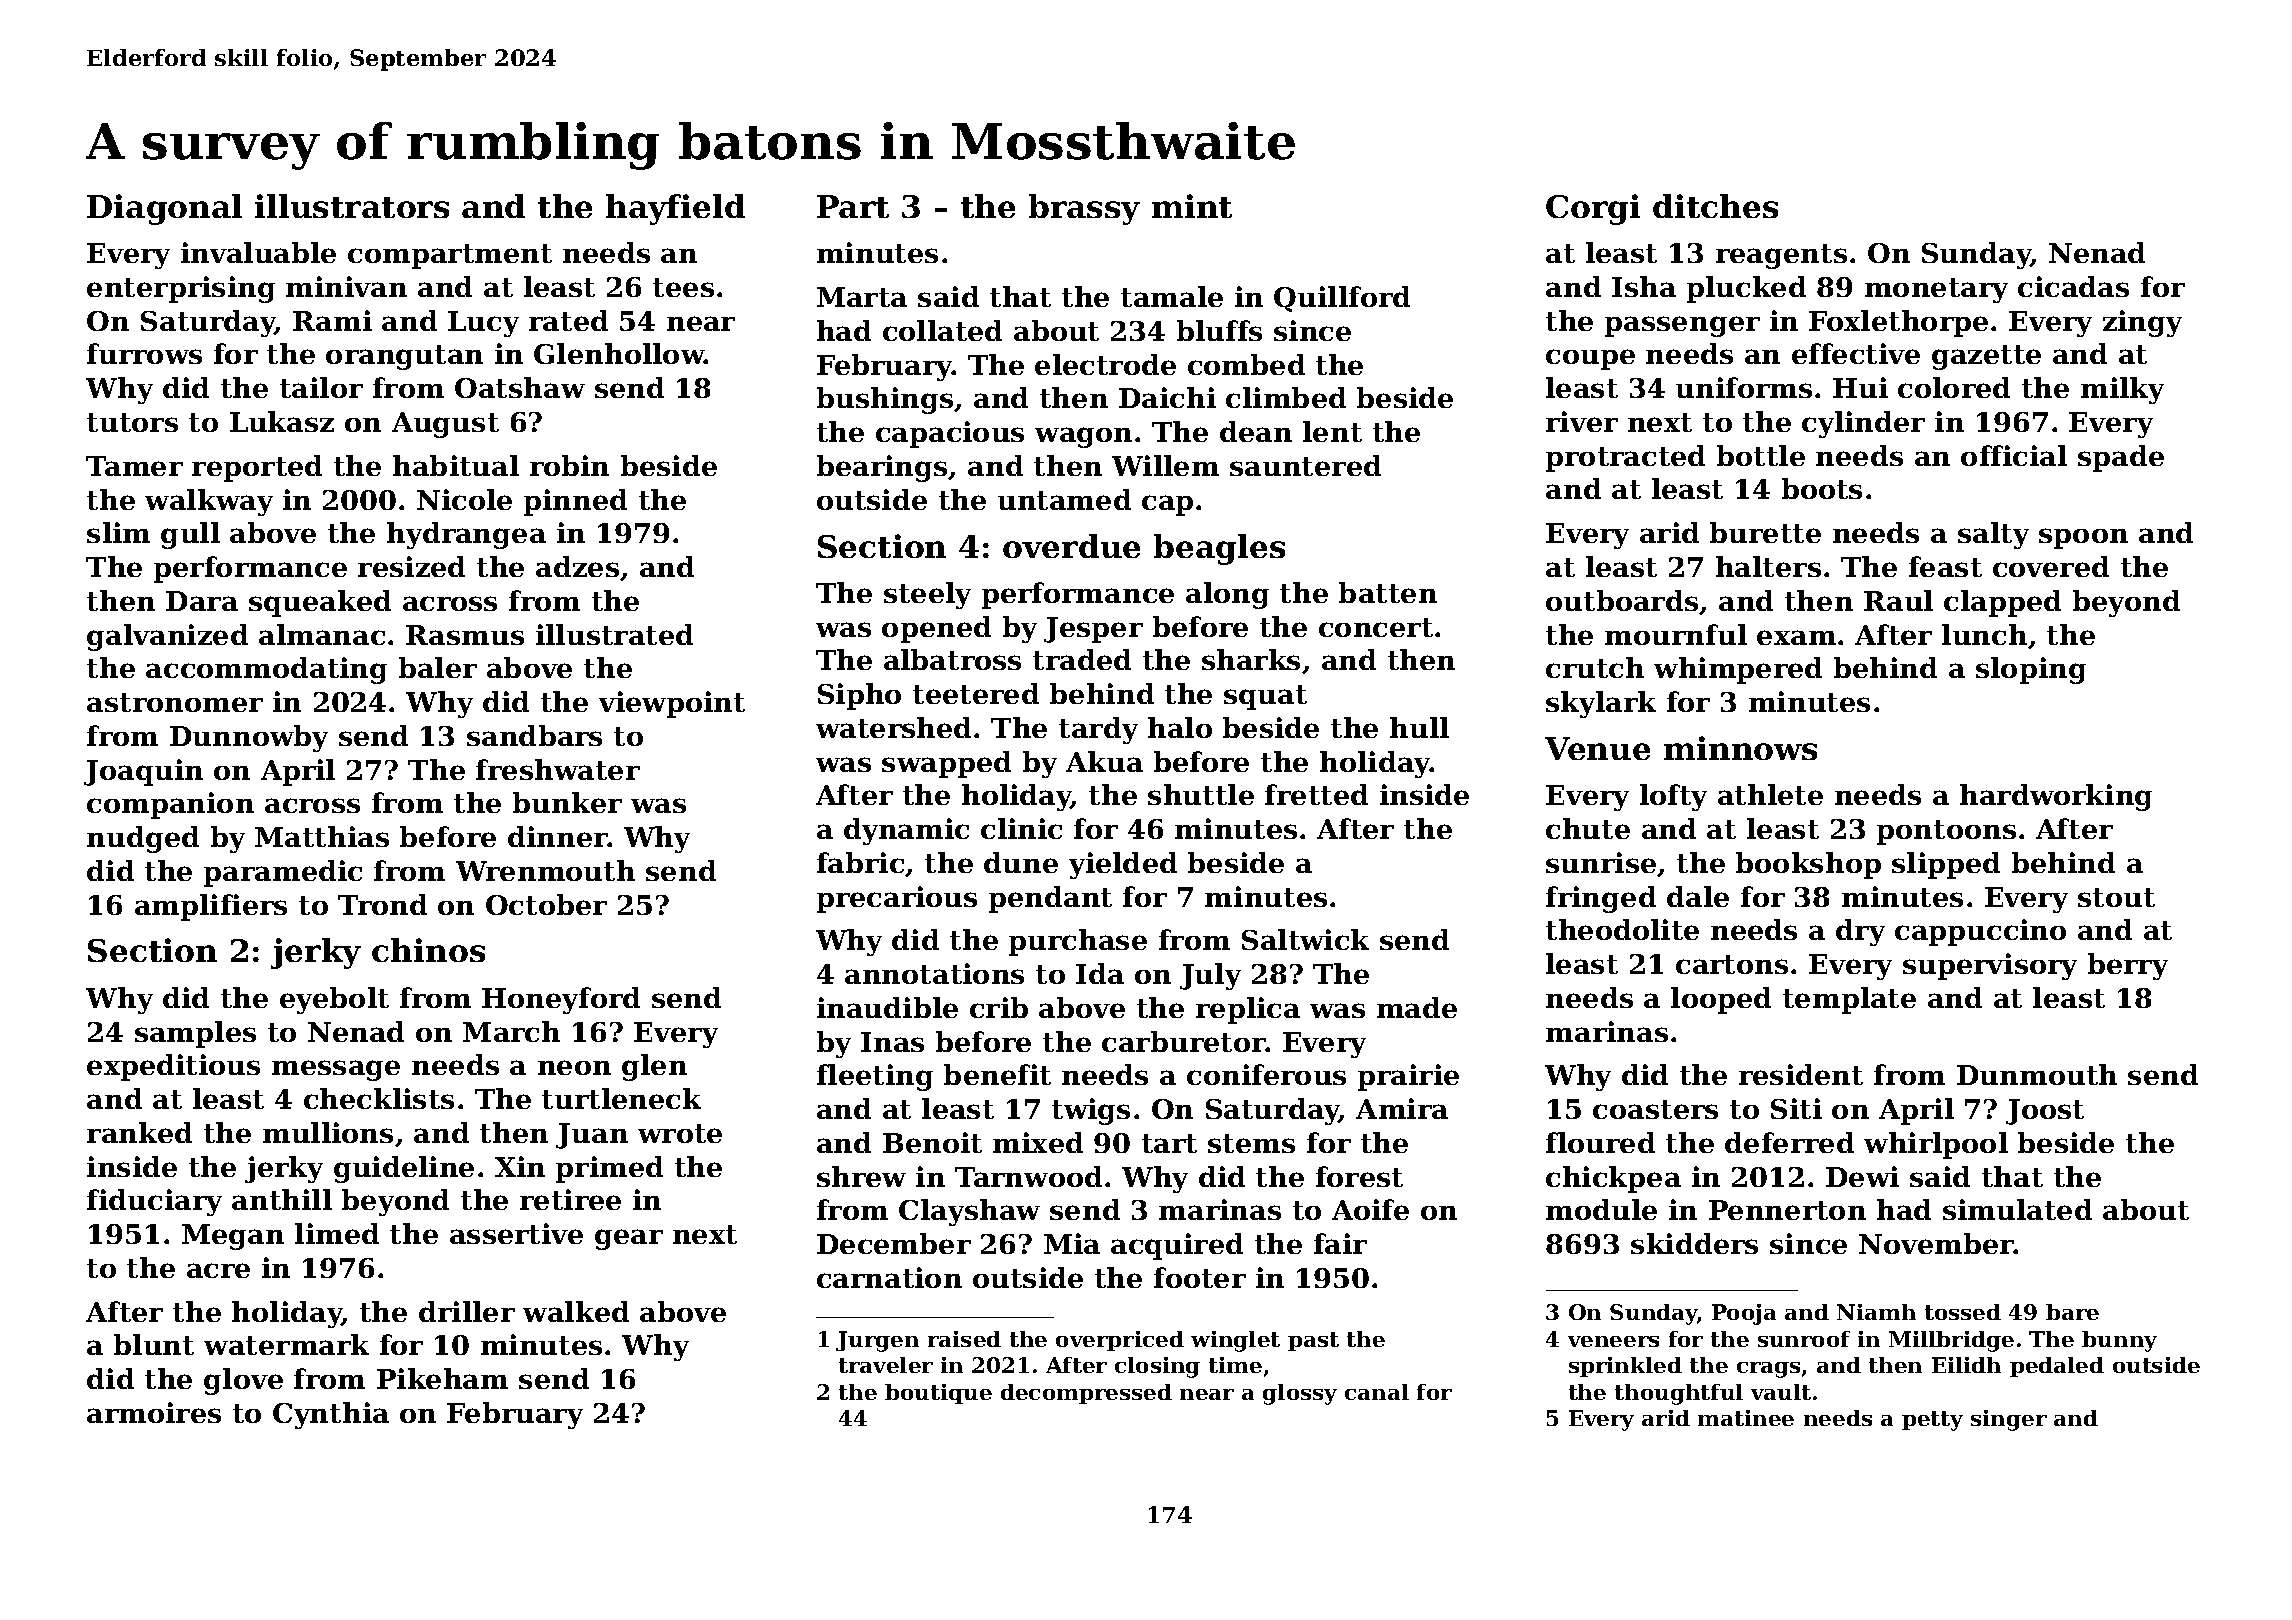 The height and width of the image is (1620, 2292). Describe the element at coordinates (1768, 566) in the image. I see `halters` at that location.
